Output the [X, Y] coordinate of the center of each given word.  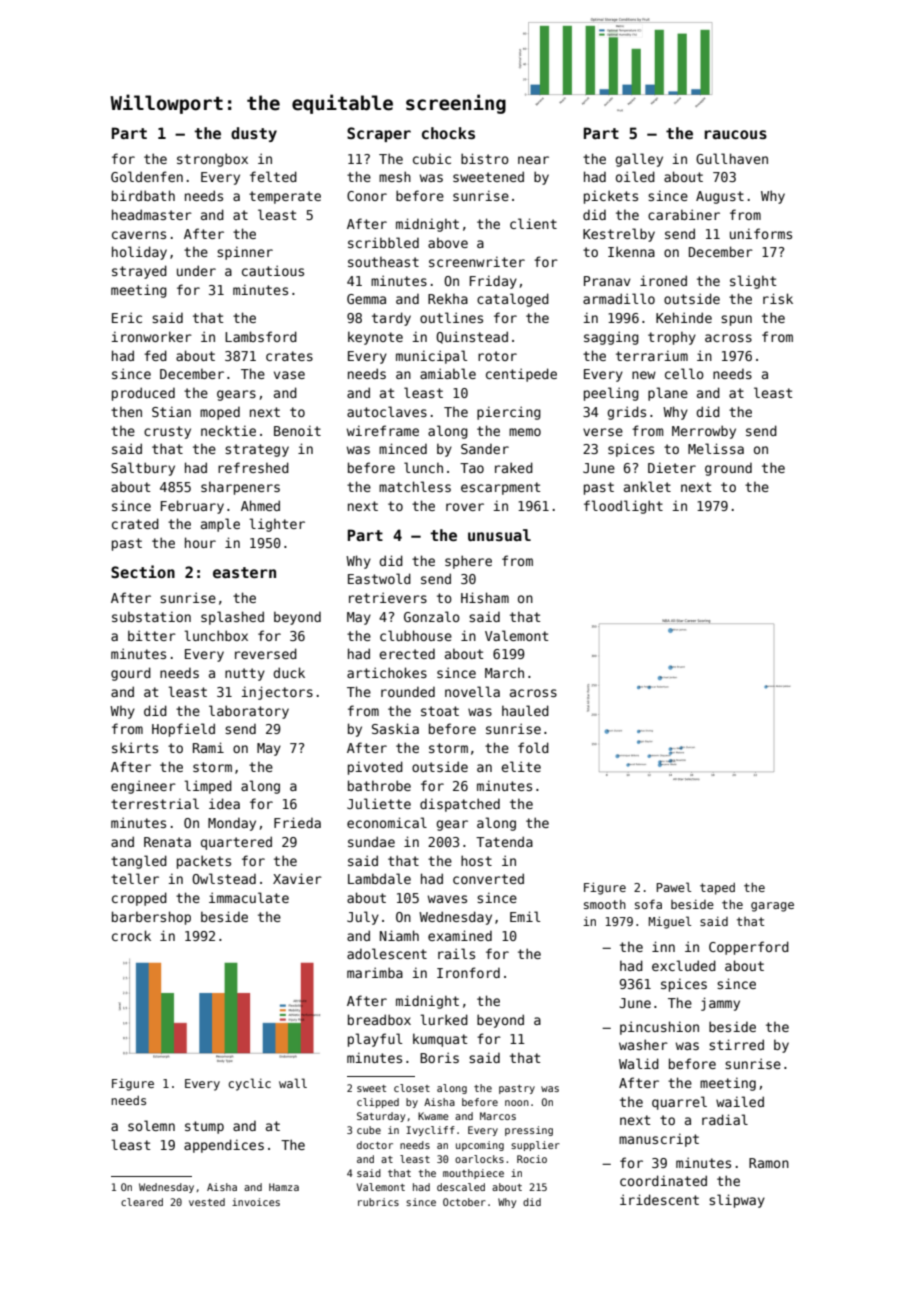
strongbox [212, 160]
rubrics [378, 1202]
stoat [440, 711]
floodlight [623, 507]
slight [753, 282]
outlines [451, 317]
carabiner [684, 214]
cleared [142, 1202]
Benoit [297, 430]
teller [135, 878]
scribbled [383, 242]
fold [533, 747]
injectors [277, 693]
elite [521, 766]
